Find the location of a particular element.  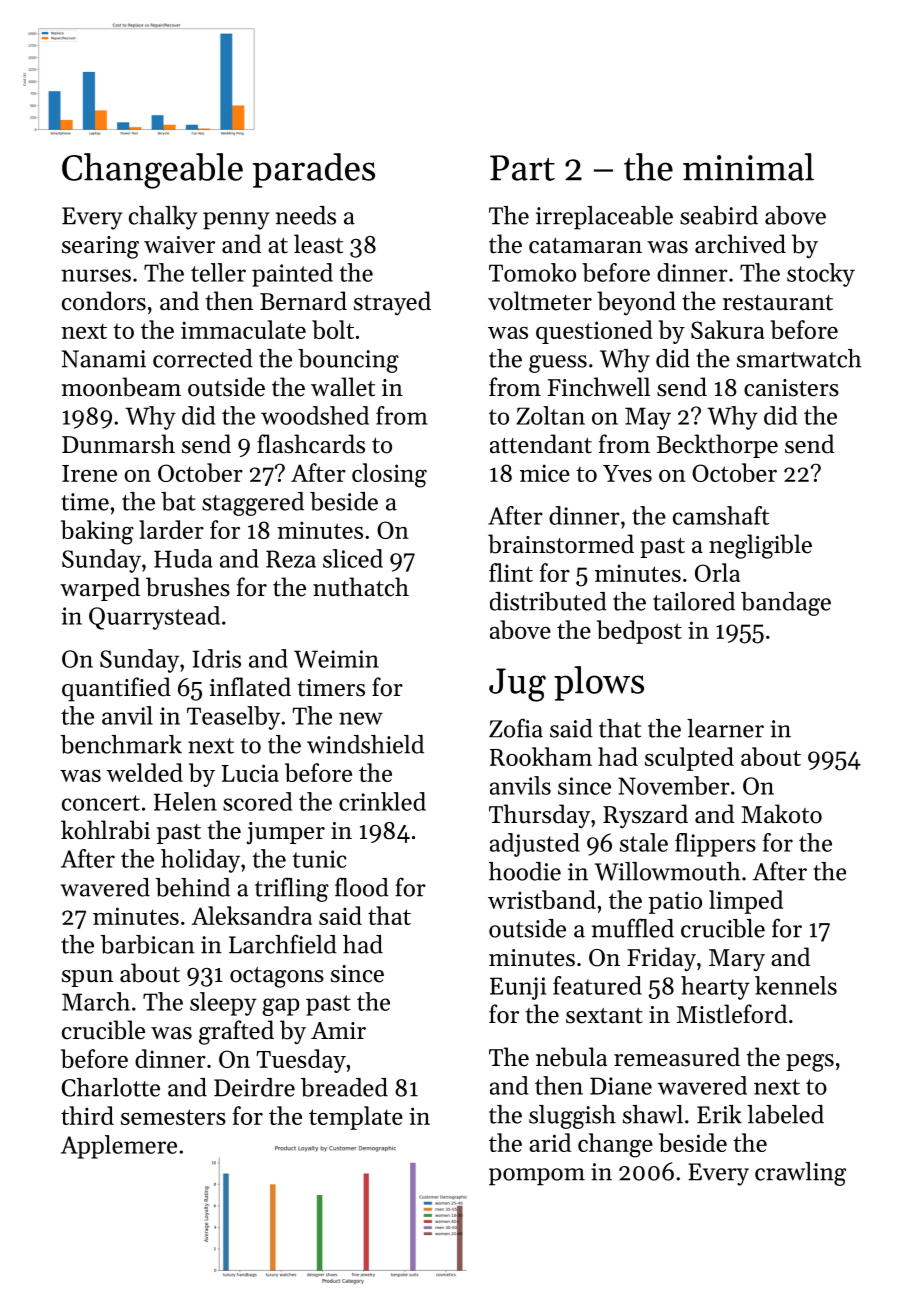

teller is located at coordinates (218, 272).
